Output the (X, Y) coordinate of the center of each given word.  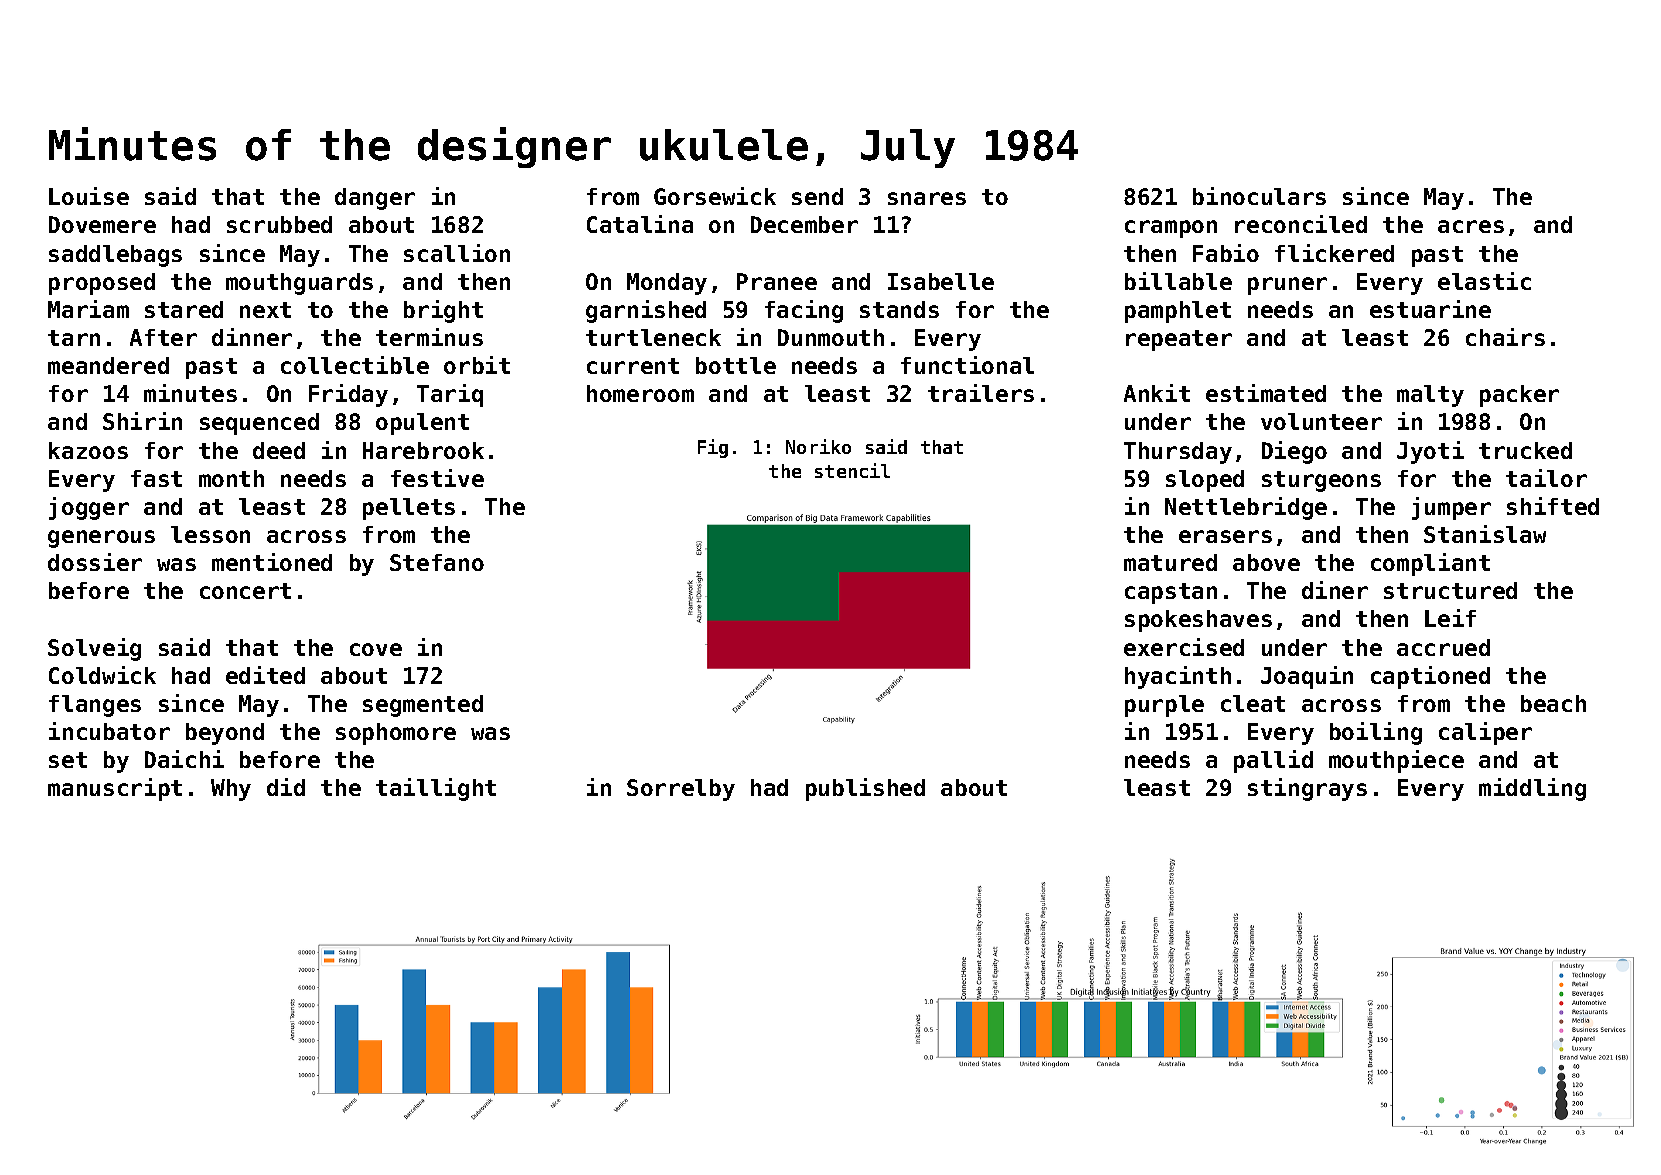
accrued (1443, 647)
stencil (852, 470)
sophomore (396, 734)
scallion (457, 253)
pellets (409, 509)
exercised (1184, 647)
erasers (1225, 536)
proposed (102, 284)
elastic (1484, 281)
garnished (646, 311)
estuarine (1430, 309)
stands (899, 309)
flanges (95, 706)
